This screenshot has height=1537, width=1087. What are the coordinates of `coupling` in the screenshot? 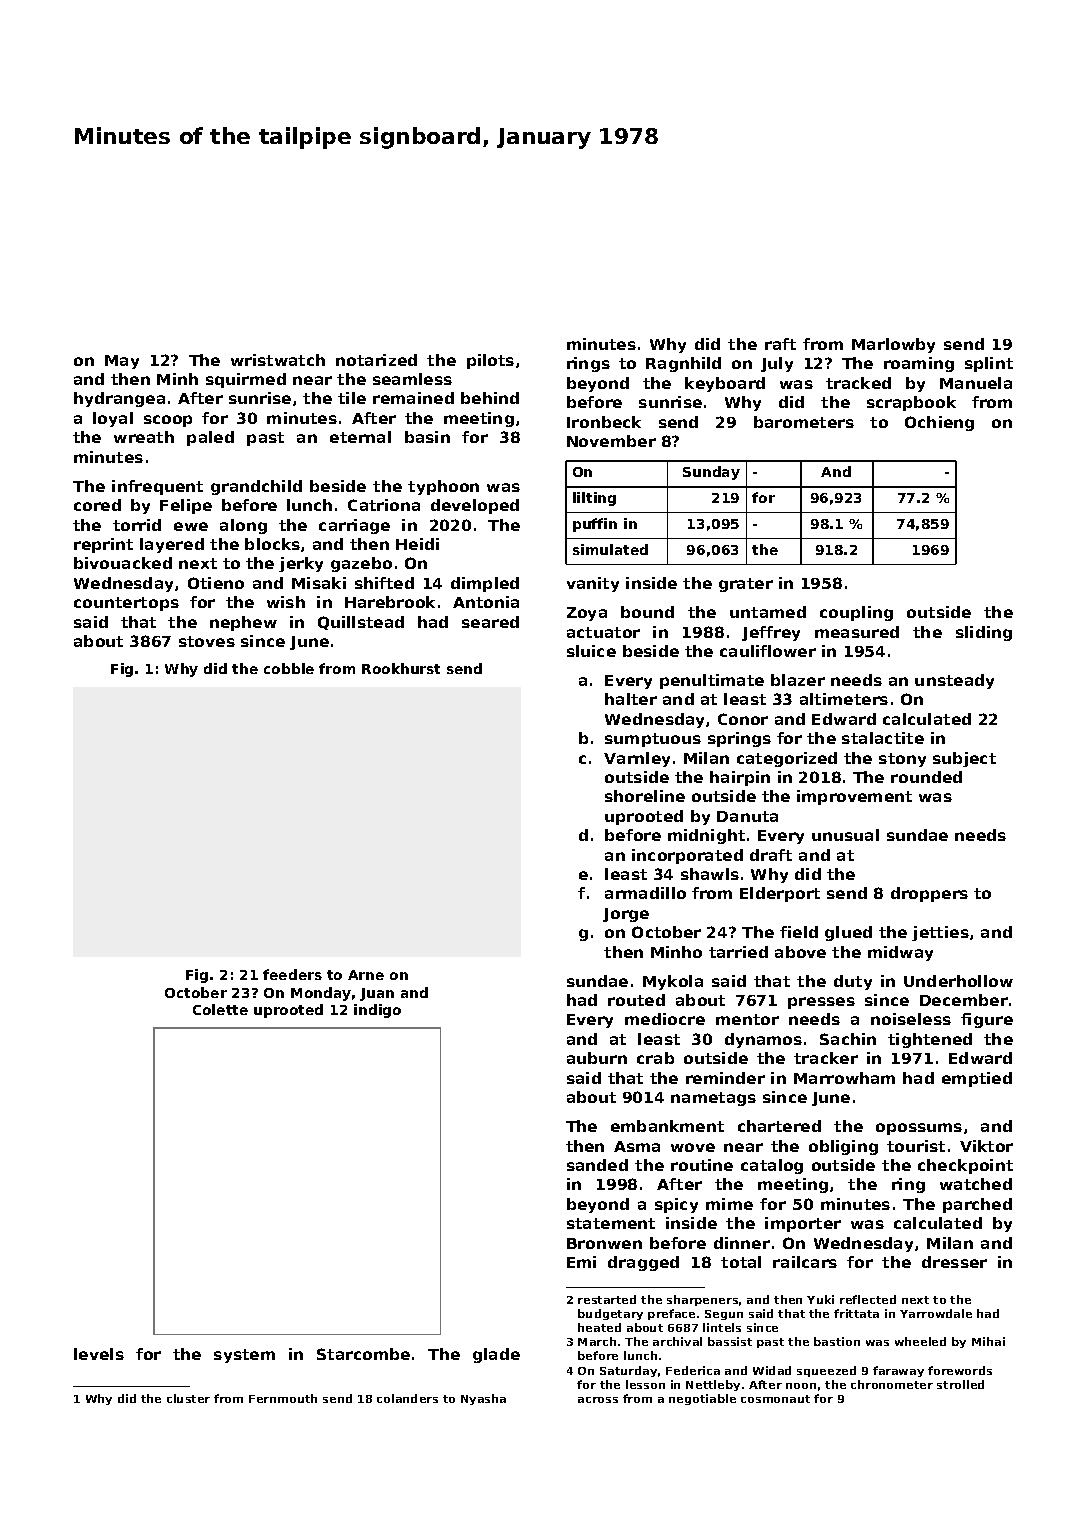 It's located at (856, 613).
